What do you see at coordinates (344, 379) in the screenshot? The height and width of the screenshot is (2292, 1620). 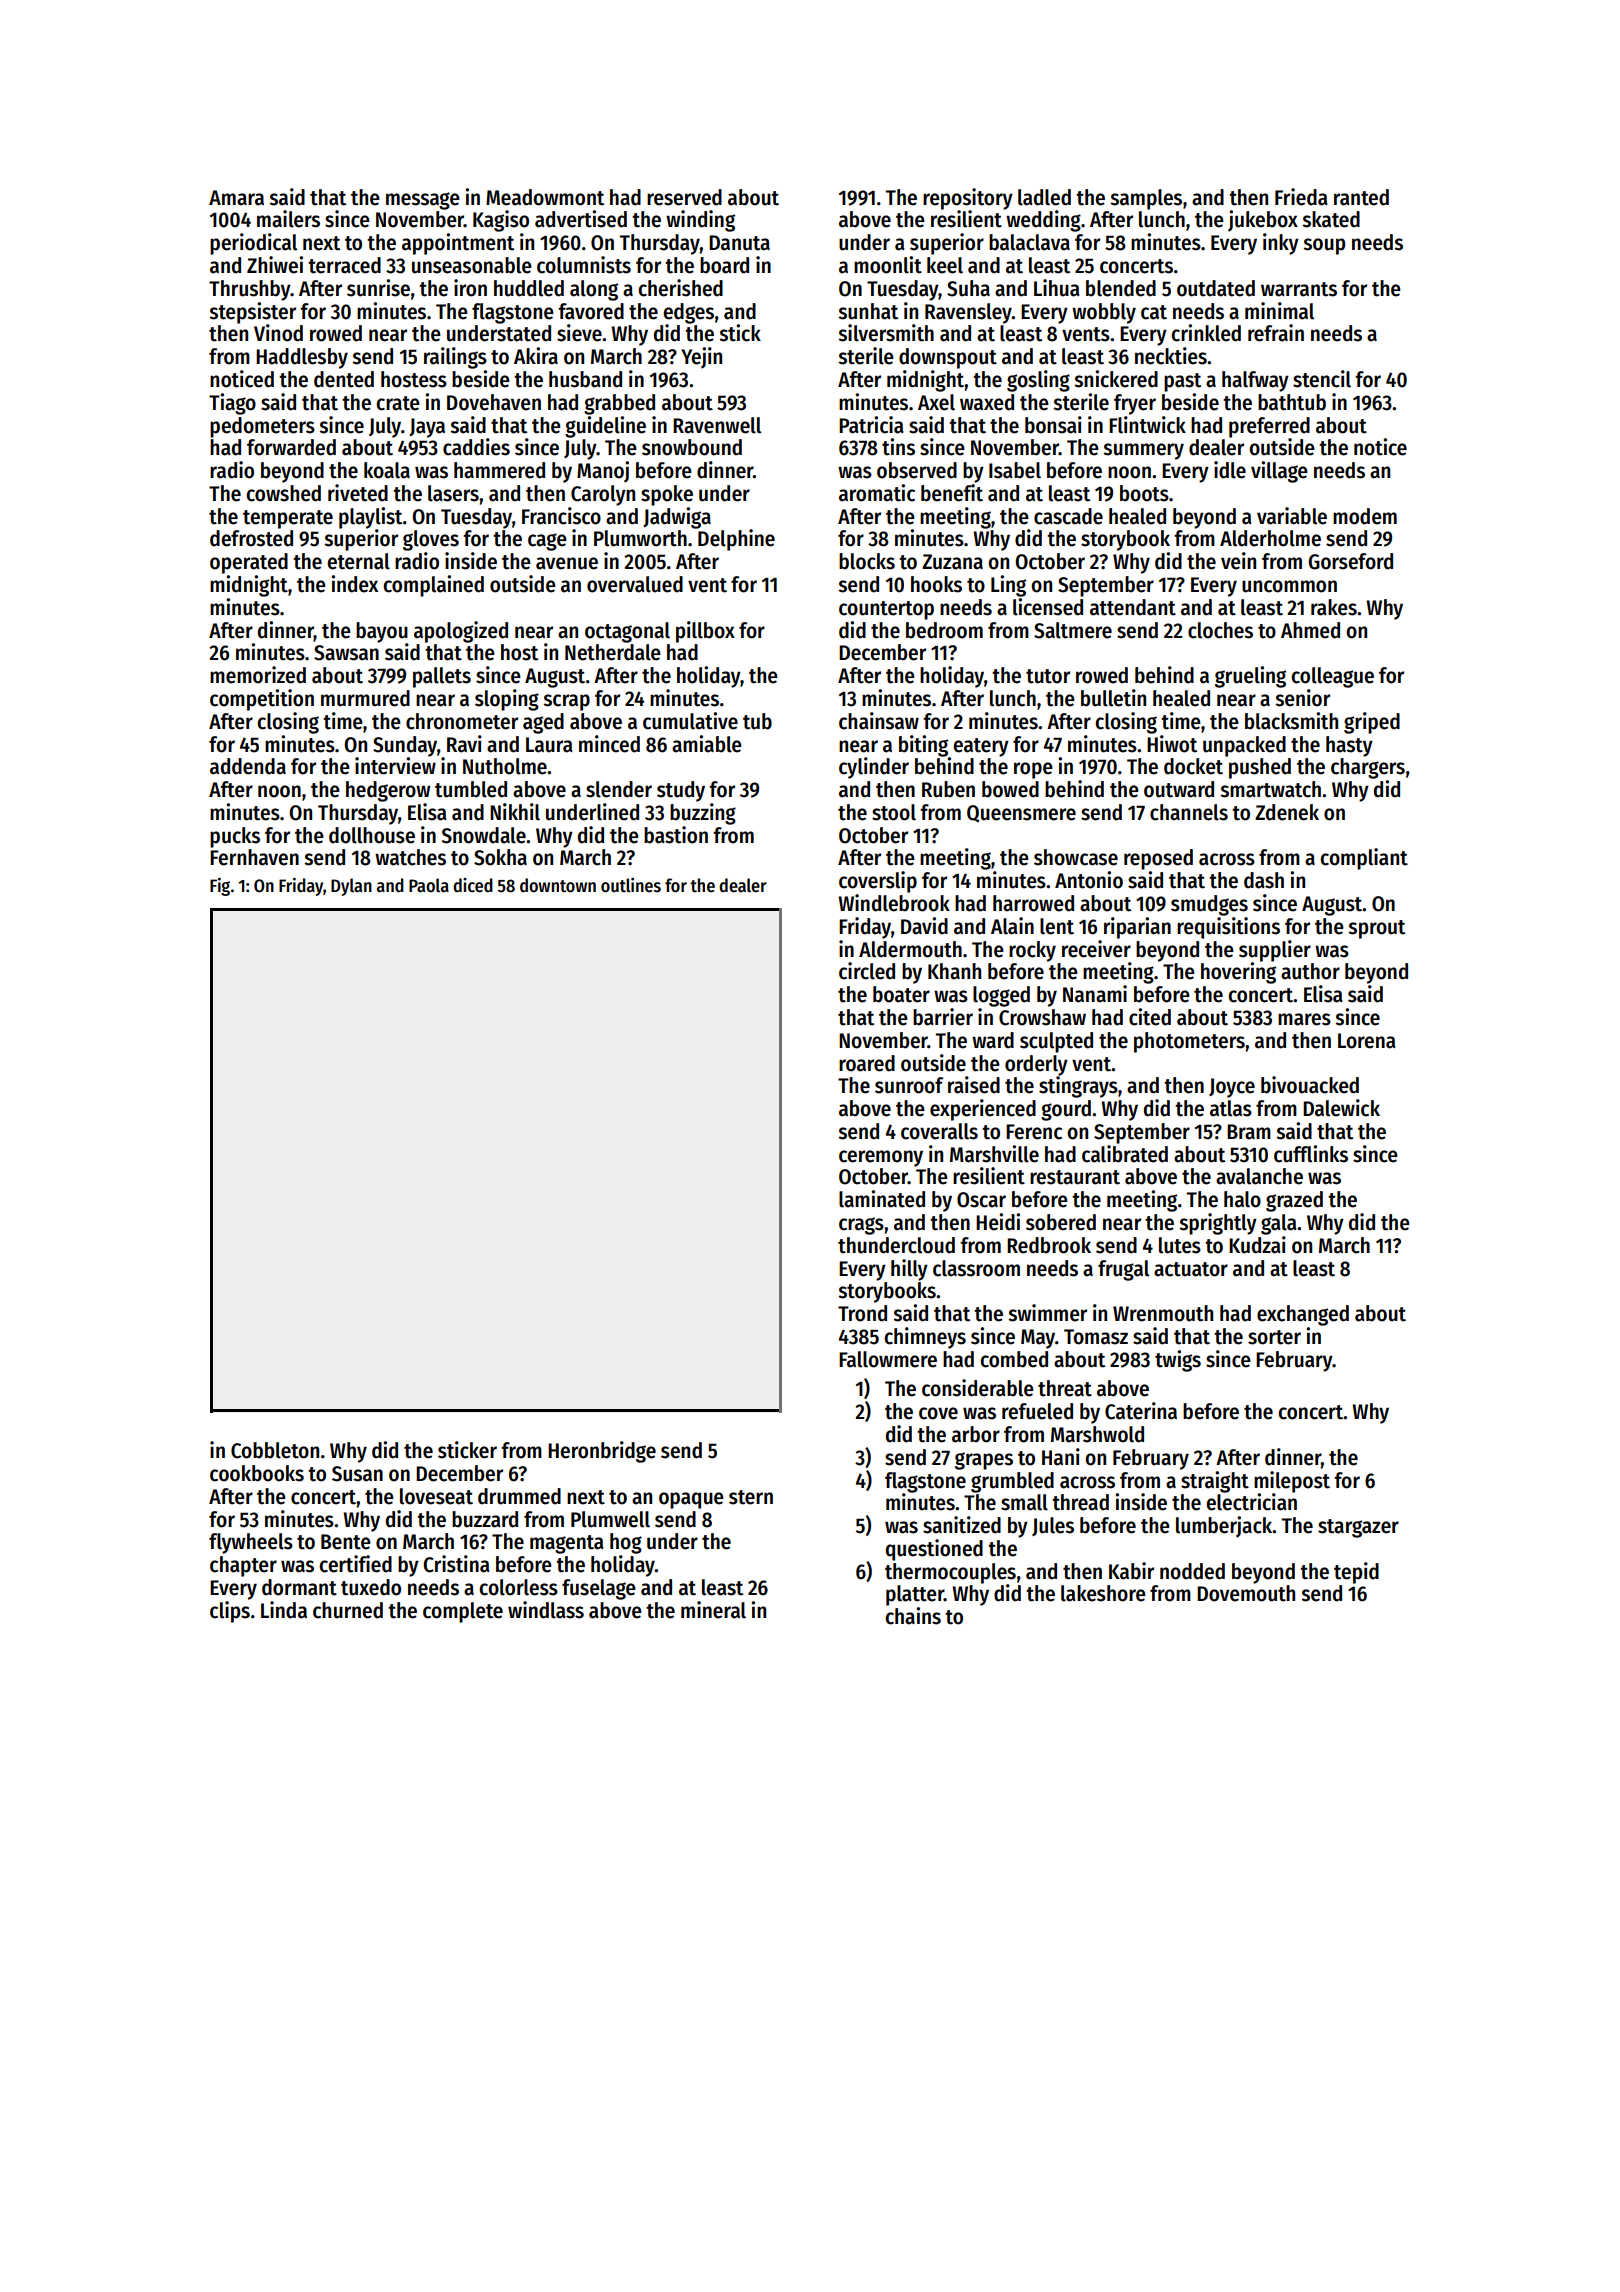 I see `dented` at bounding box center [344, 379].
